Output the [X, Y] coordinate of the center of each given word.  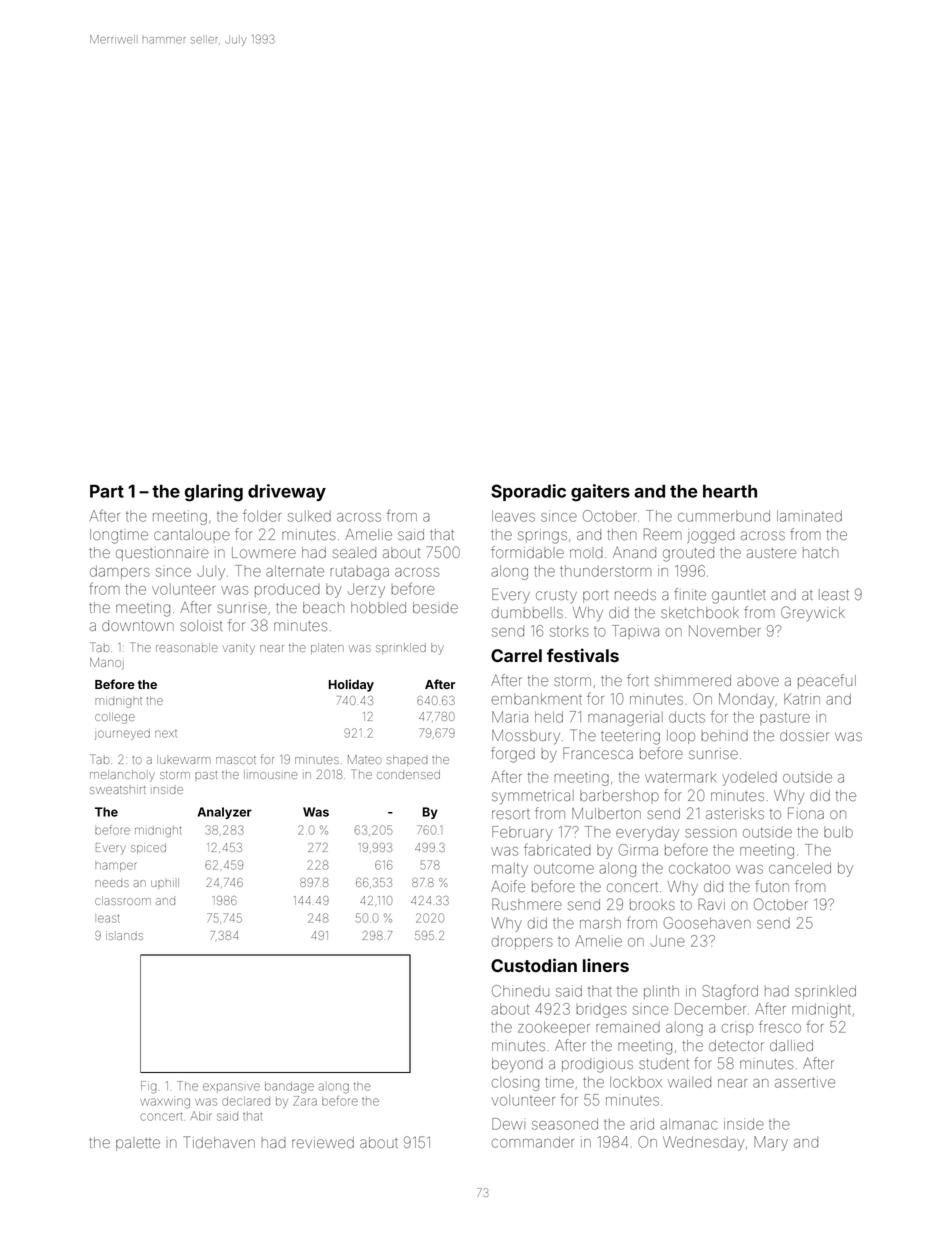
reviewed [323, 1142]
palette [138, 1144]
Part [107, 491]
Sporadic [528, 492]
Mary [771, 1143]
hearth [730, 491]
